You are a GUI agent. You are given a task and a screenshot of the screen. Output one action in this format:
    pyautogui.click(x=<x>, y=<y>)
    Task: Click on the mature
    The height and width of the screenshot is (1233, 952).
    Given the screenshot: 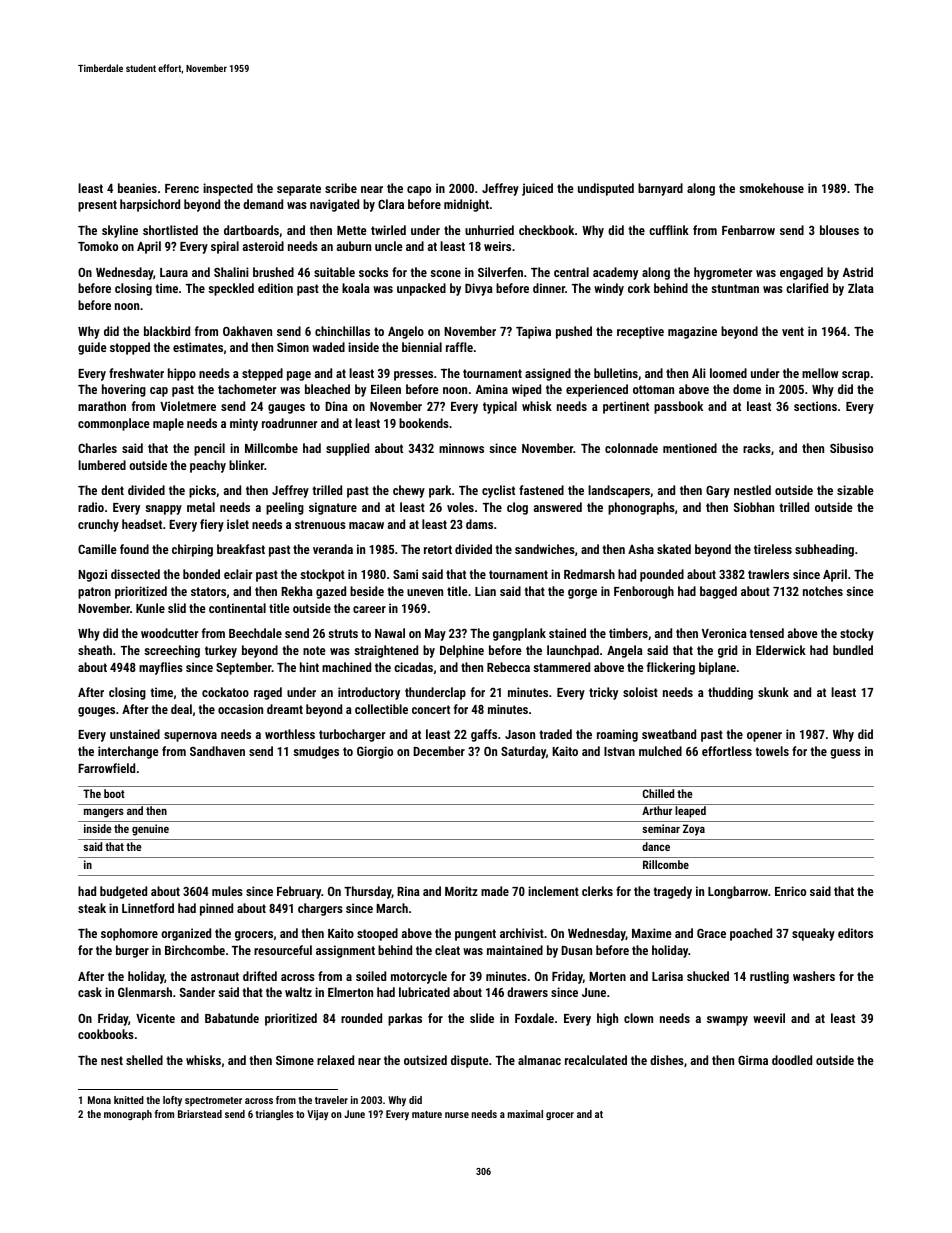 What is the action you would take?
    pyautogui.click(x=427, y=1114)
